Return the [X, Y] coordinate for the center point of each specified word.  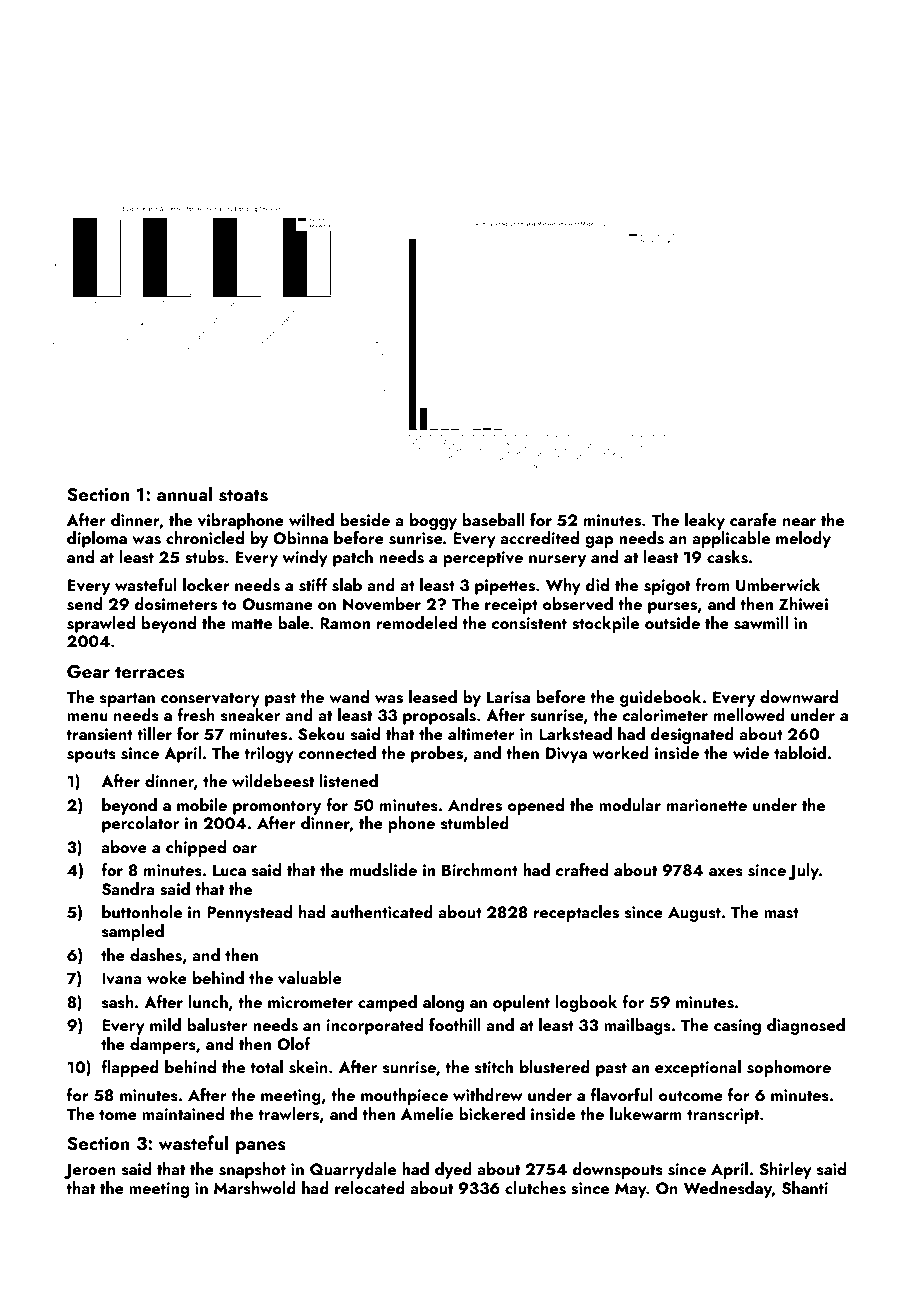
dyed [453, 1170]
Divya [566, 755]
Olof [293, 1044]
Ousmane [277, 604]
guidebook [660, 698]
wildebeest [273, 781]
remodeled [417, 622]
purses [672, 608]
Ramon [345, 623]
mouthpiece [404, 1096]
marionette [707, 805]
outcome [691, 1096]
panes [261, 1147]
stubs [204, 557]
